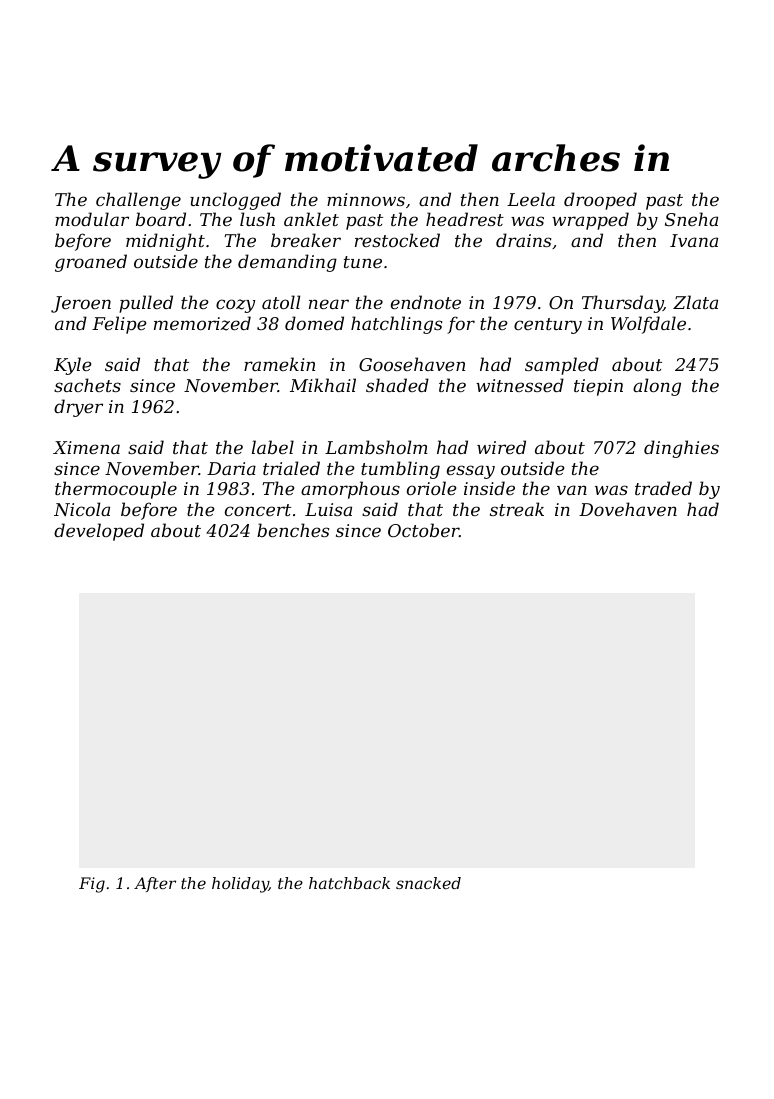 This screenshot has height=1099, width=774. What do you see at coordinates (423, 530) in the screenshot?
I see `October` at bounding box center [423, 530].
